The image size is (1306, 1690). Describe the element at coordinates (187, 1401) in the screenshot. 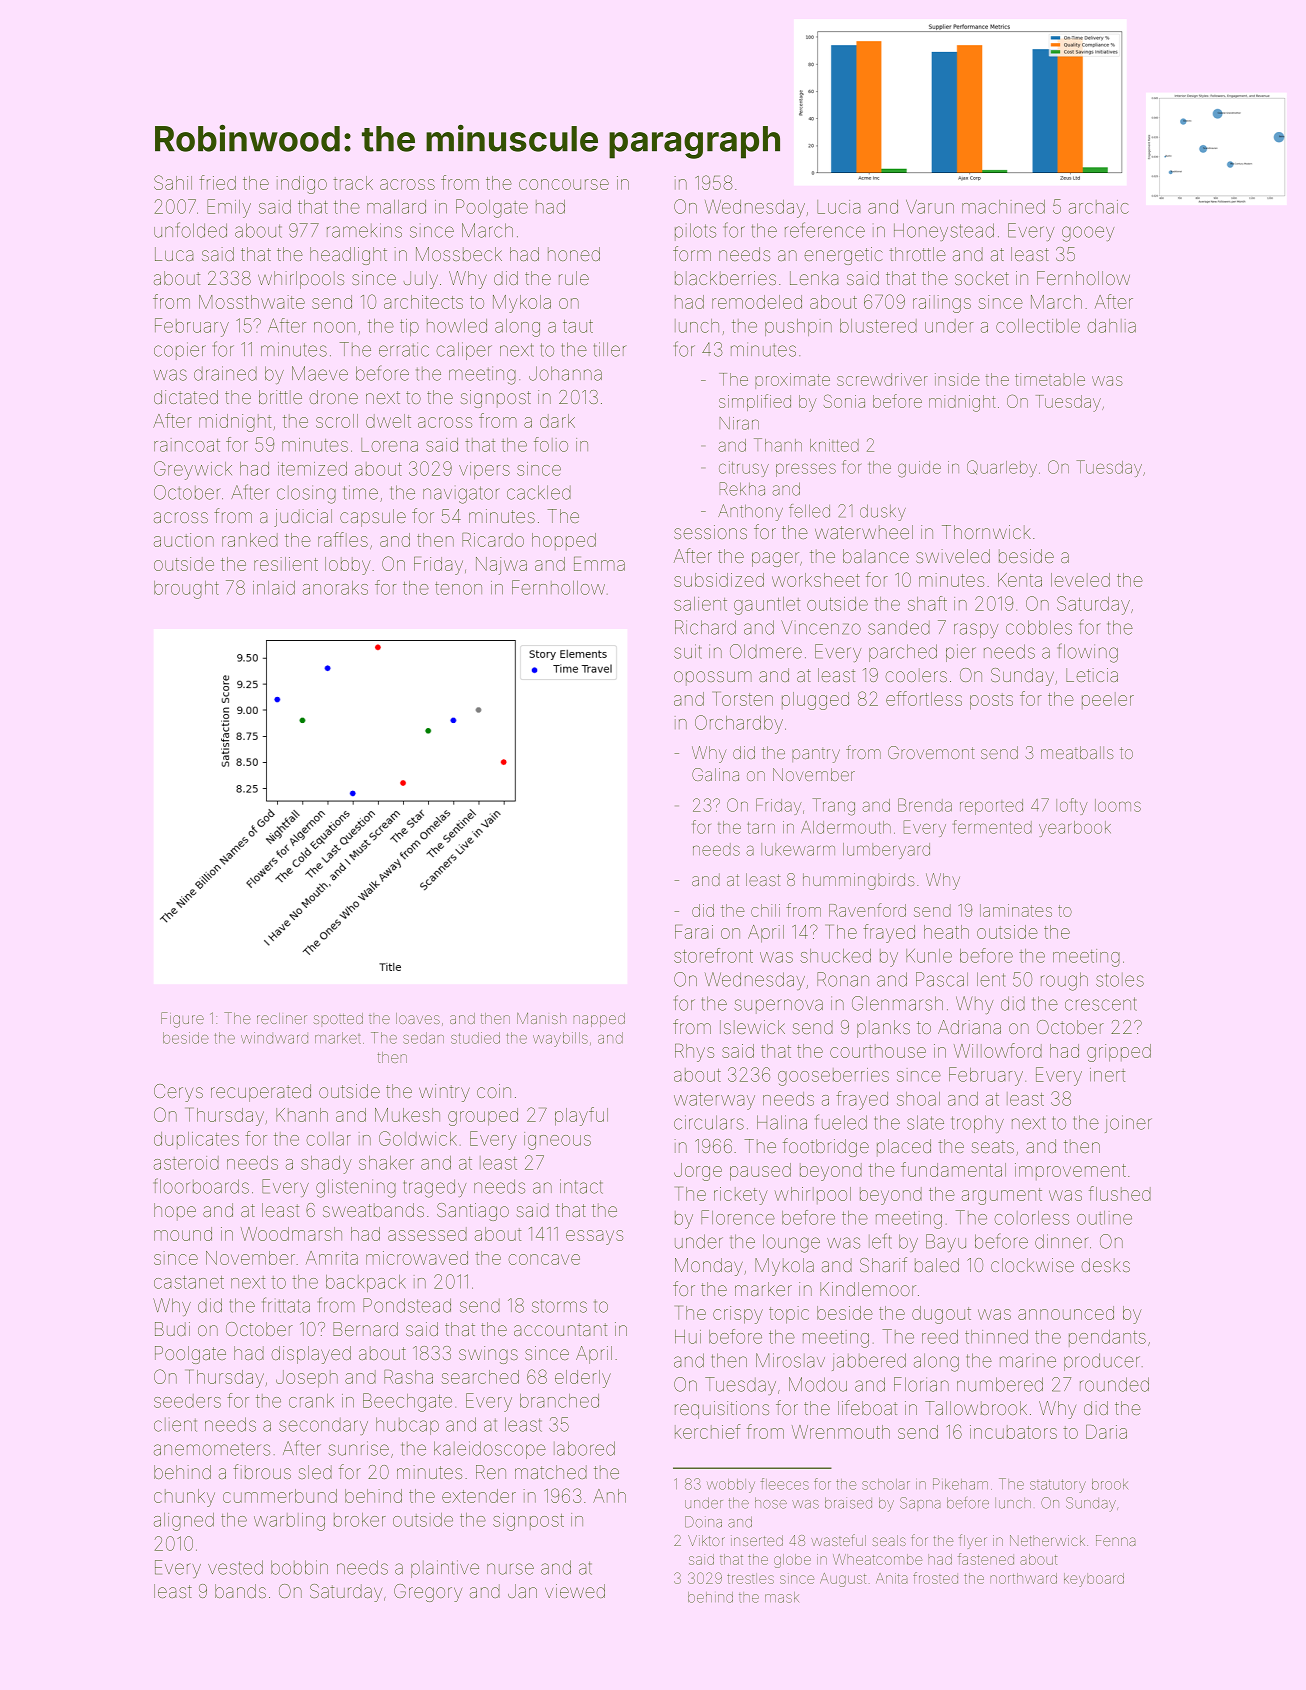

I see `seeders` at that location.
